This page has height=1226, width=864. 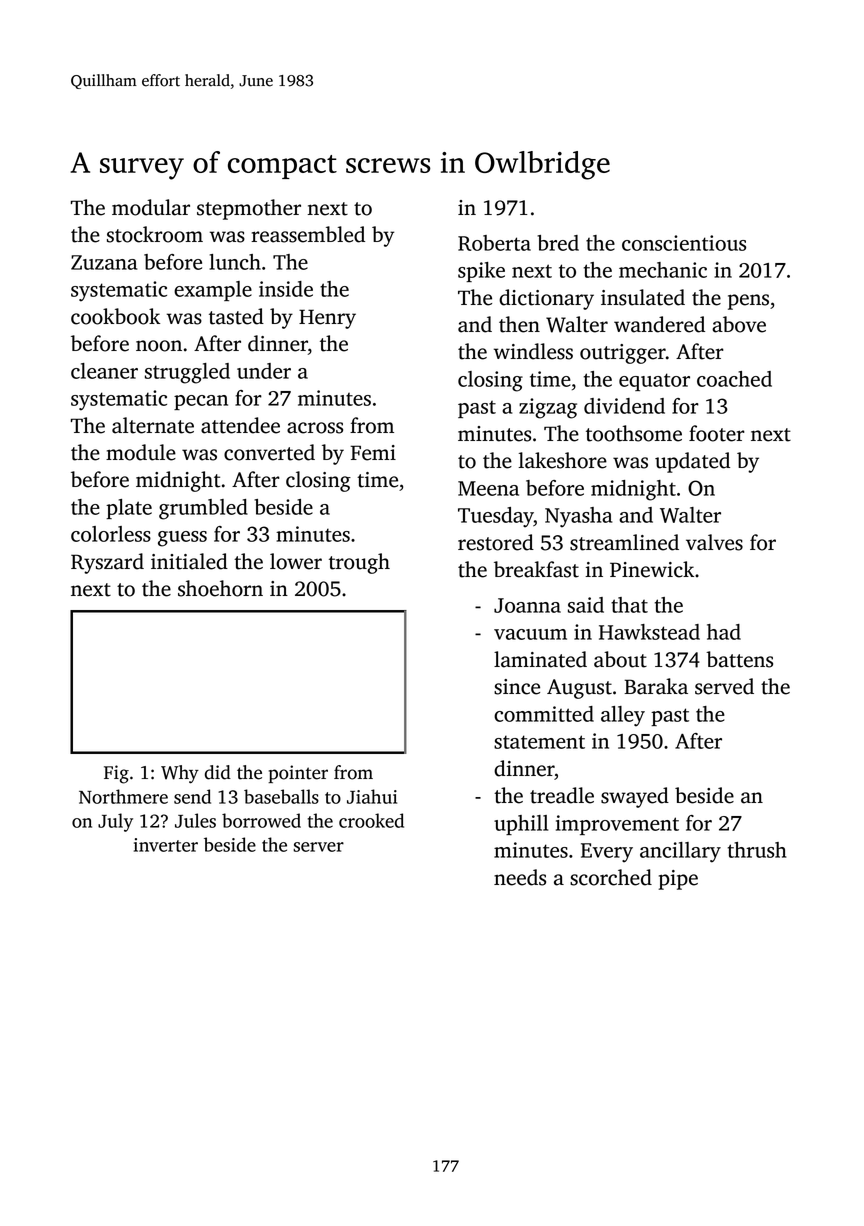 What do you see at coordinates (116, 774) in the page?
I see `Fig` at bounding box center [116, 774].
